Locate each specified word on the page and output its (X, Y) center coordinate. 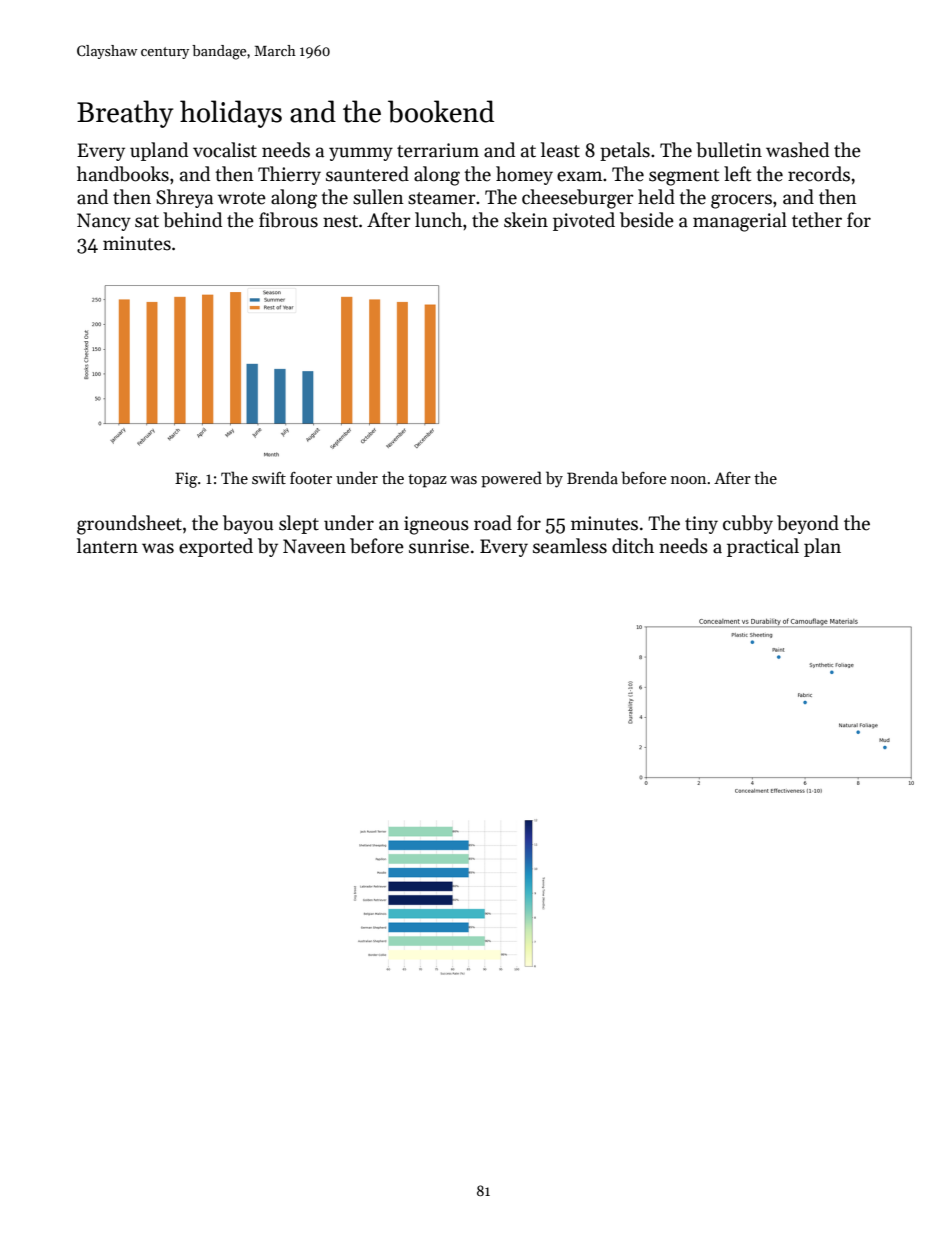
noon (688, 480)
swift (269, 478)
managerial (740, 222)
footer (311, 478)
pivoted (584, 221)
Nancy (104, 222)
